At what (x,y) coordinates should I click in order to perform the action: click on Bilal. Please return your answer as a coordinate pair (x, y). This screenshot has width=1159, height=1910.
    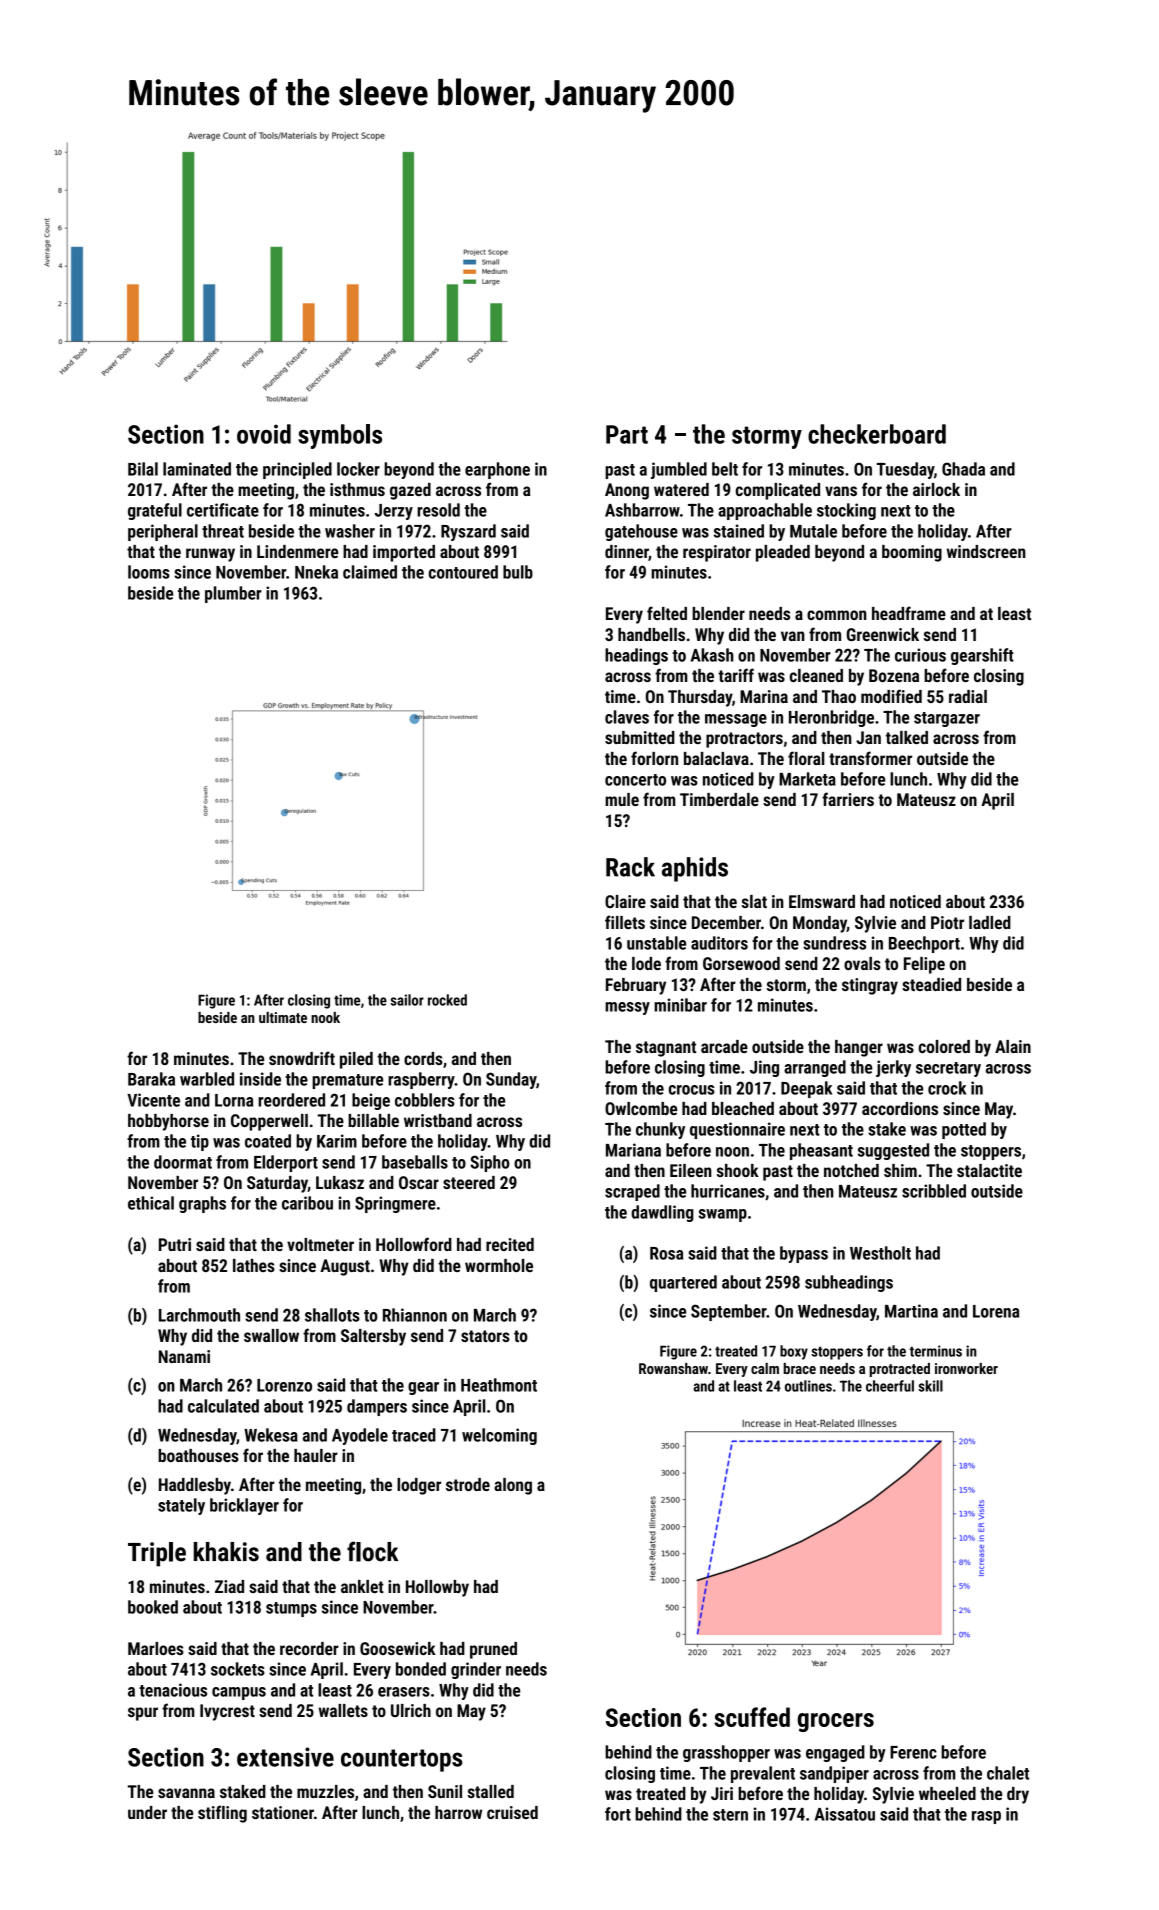
    Looking at the image, I should click on (143, 469).
